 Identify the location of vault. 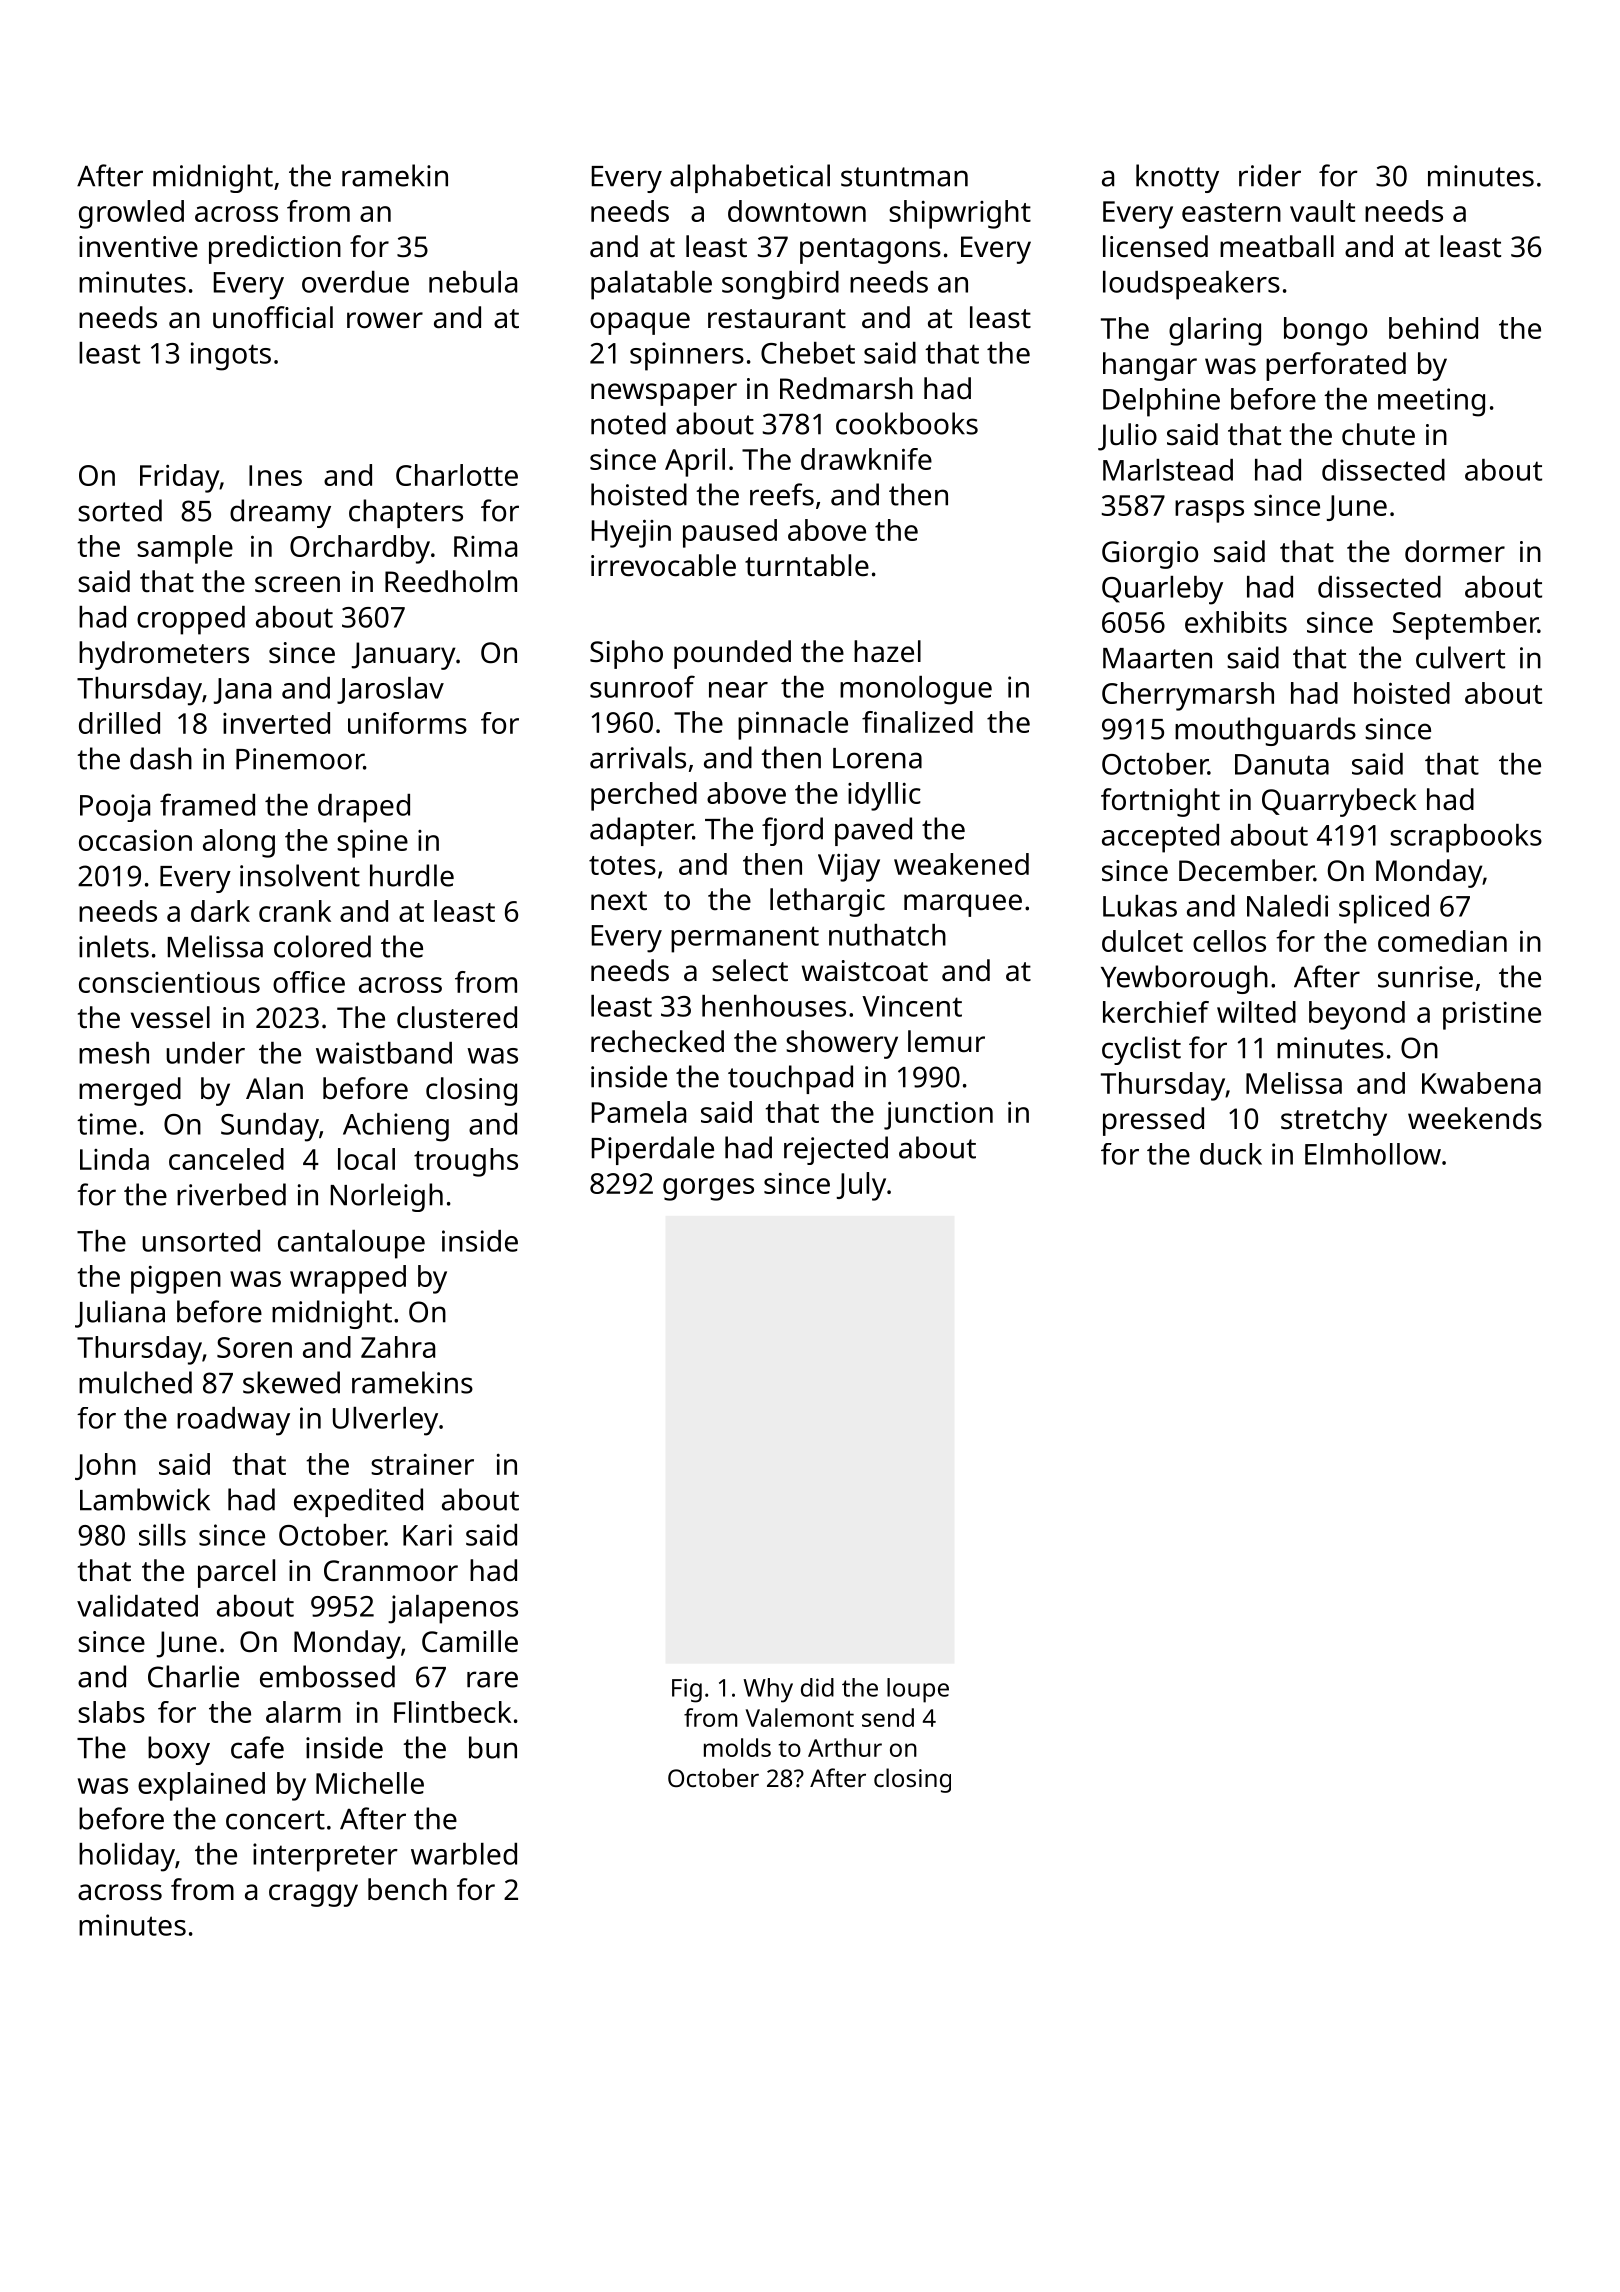
(1322, 211).
